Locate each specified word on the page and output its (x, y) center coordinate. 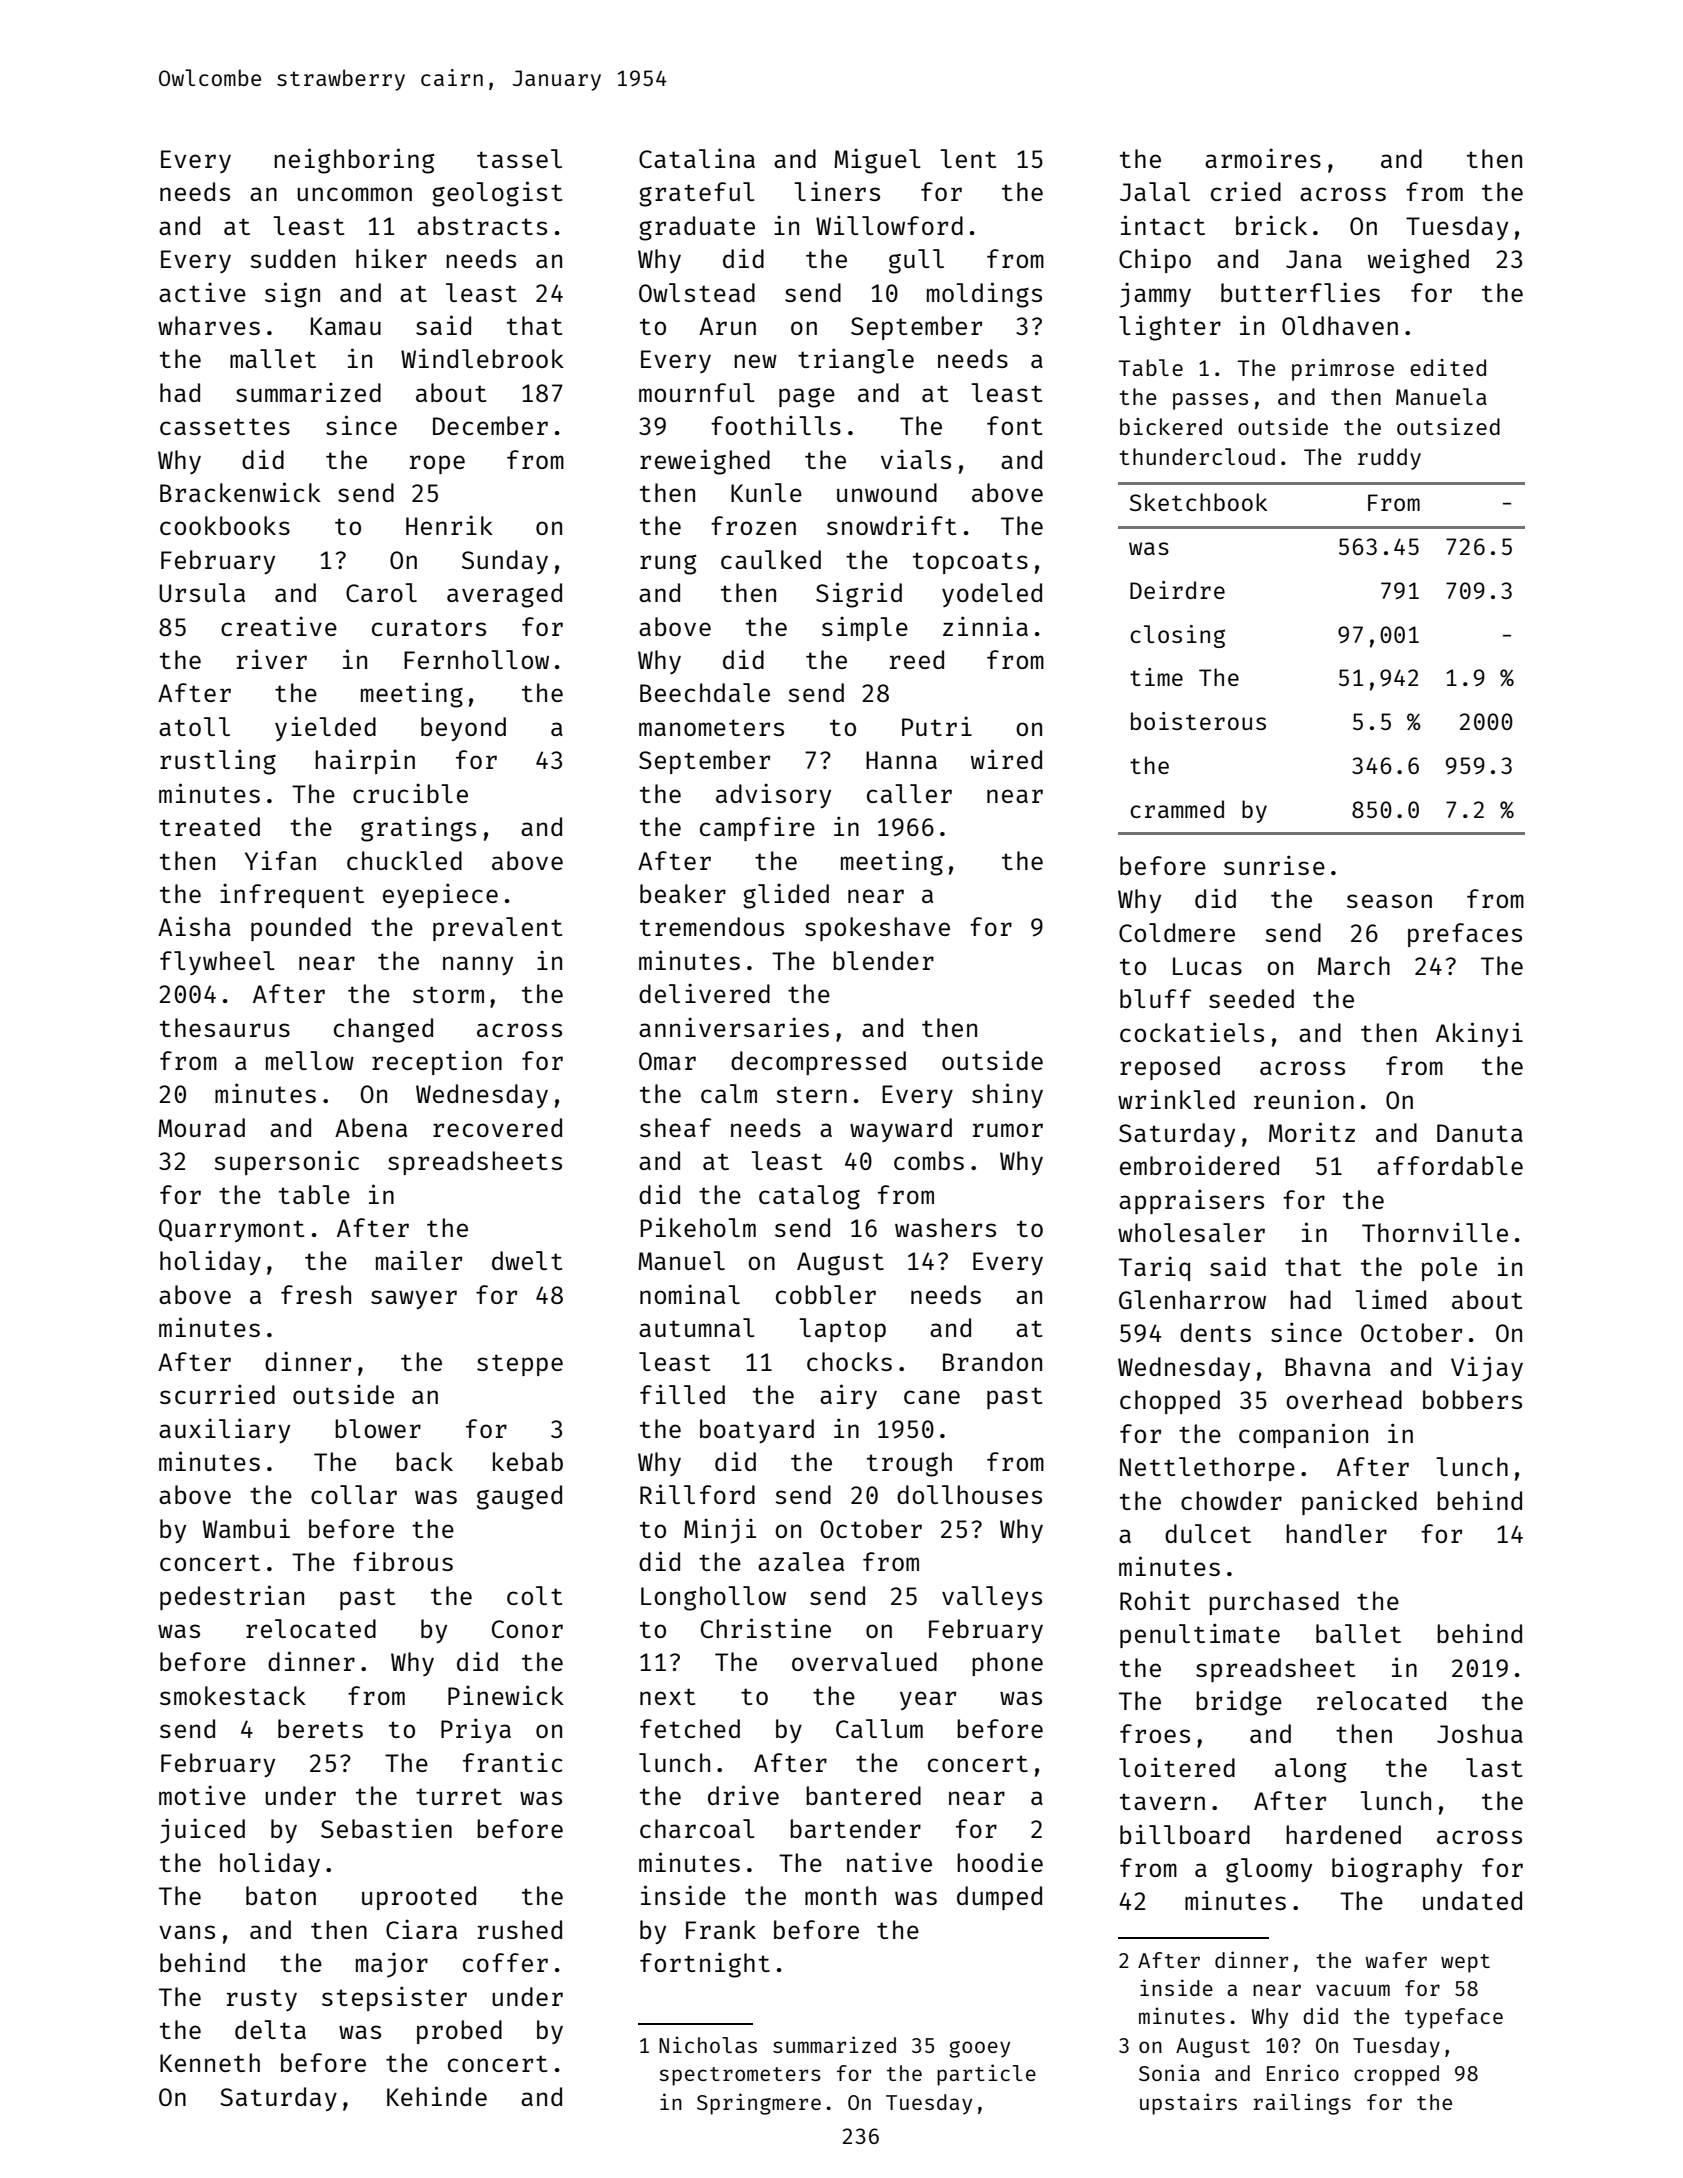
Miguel (877, 161)
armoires (1263, 158)
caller (909, 793)
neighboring (354, 161)
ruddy (1389, 459)
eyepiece (440, 895)
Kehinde (437, 2096)
